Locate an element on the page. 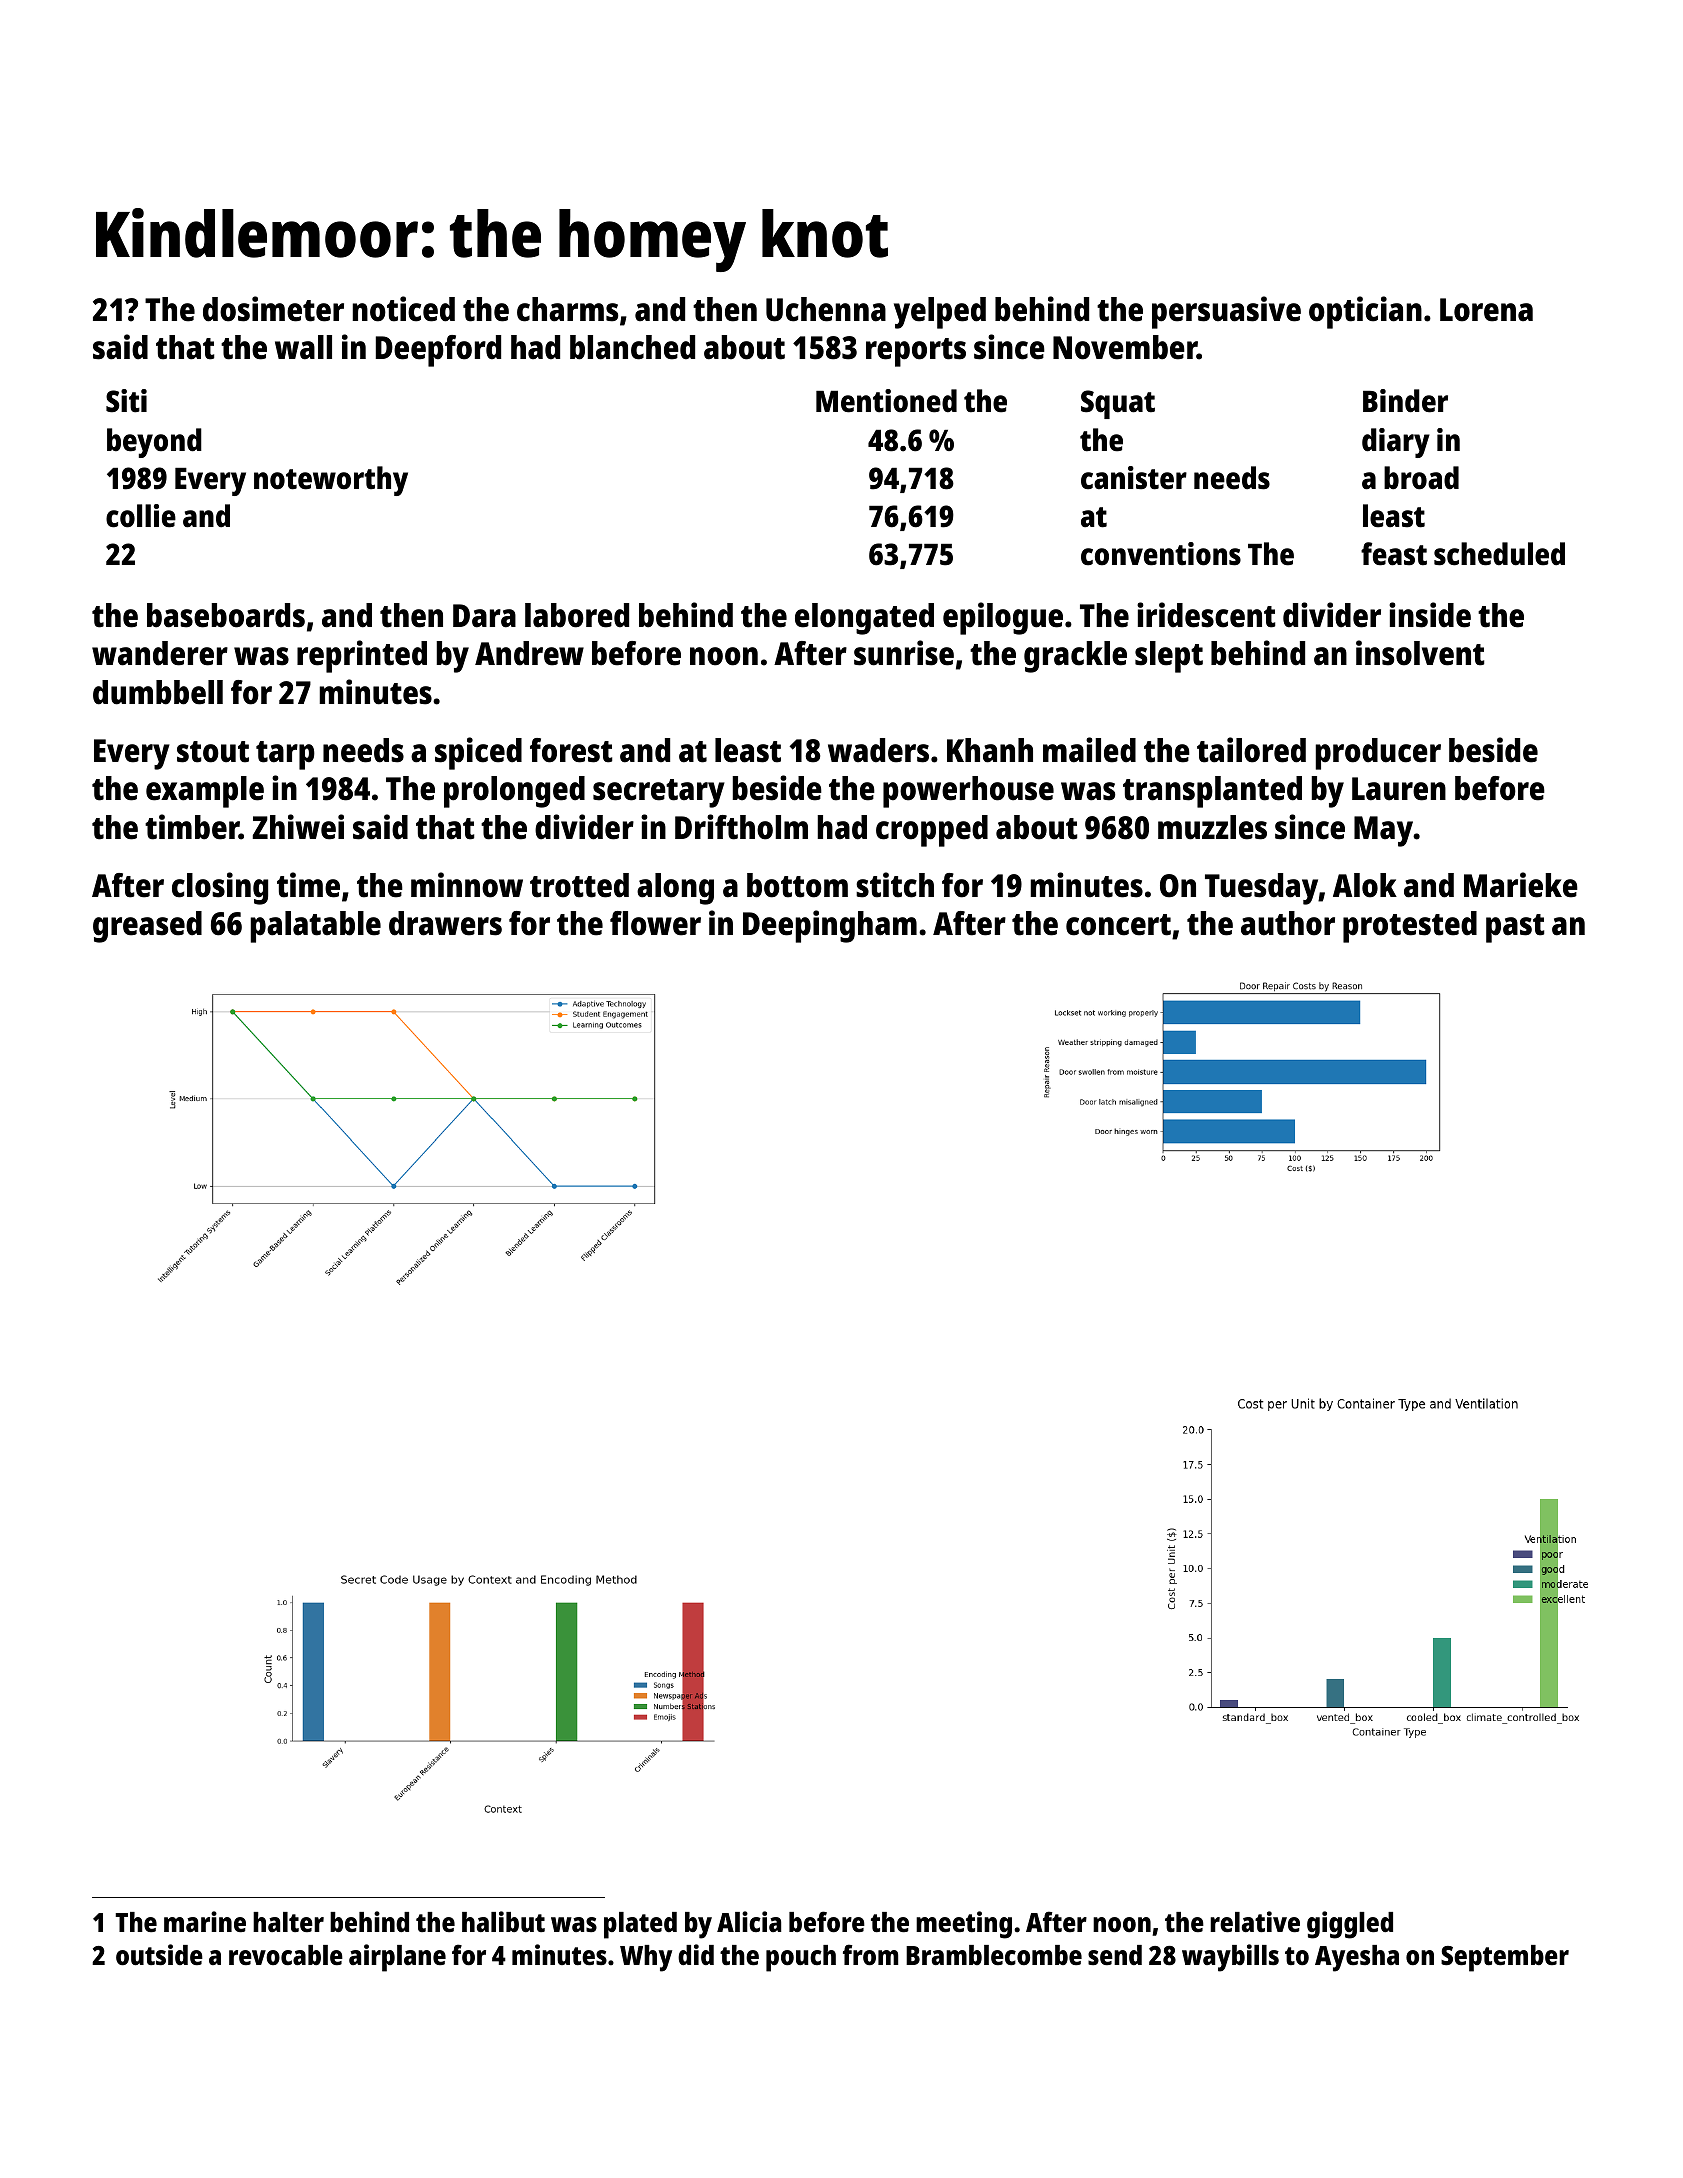  marine is located at coordinates (205, 1921).
